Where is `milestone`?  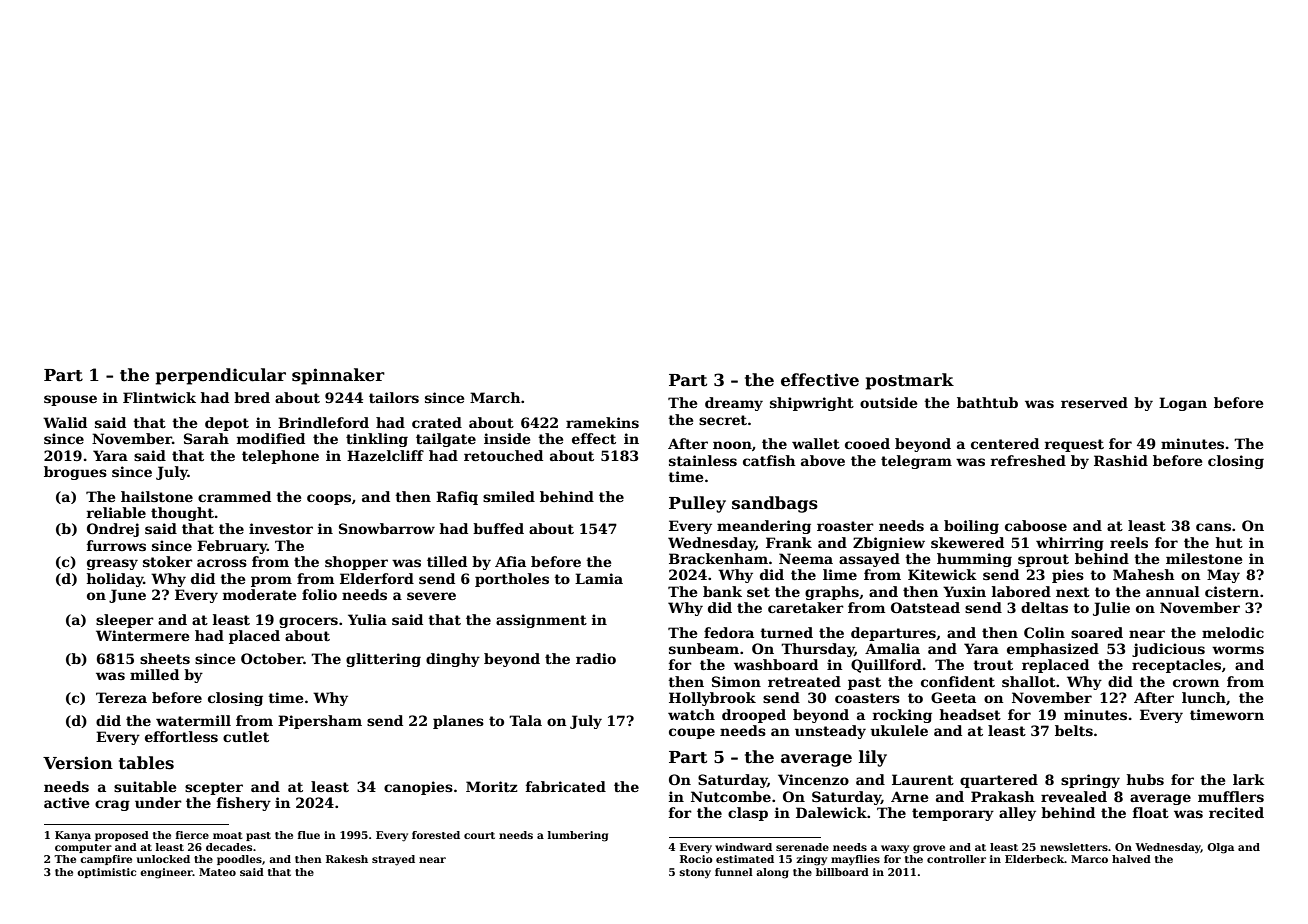
milestone is located at coordinates (1204, 558).
